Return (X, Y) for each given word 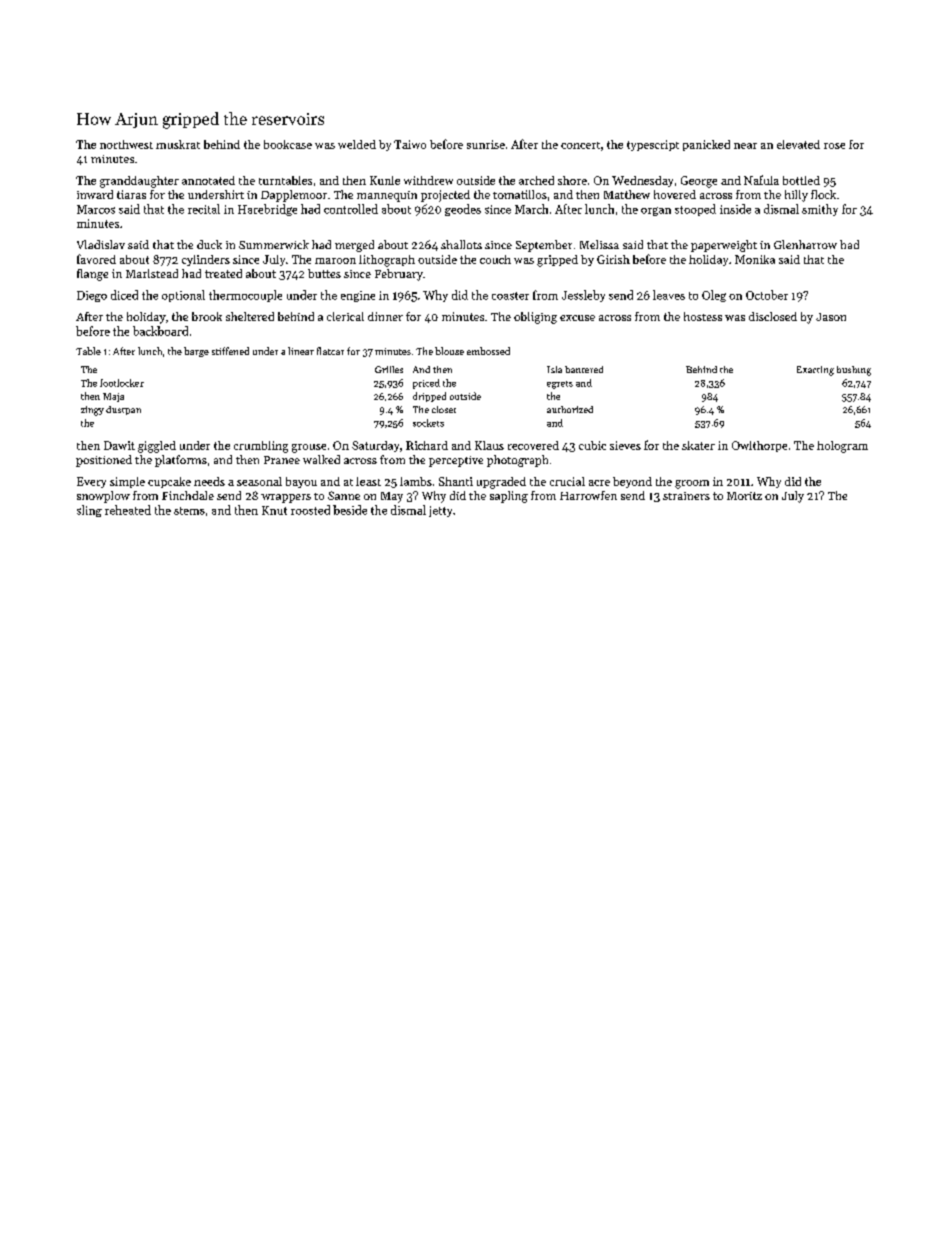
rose (834, 146)
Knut (274, 510)
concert (580, 145)
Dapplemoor (294, 196)
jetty (440, 511)
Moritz (744, 496)
